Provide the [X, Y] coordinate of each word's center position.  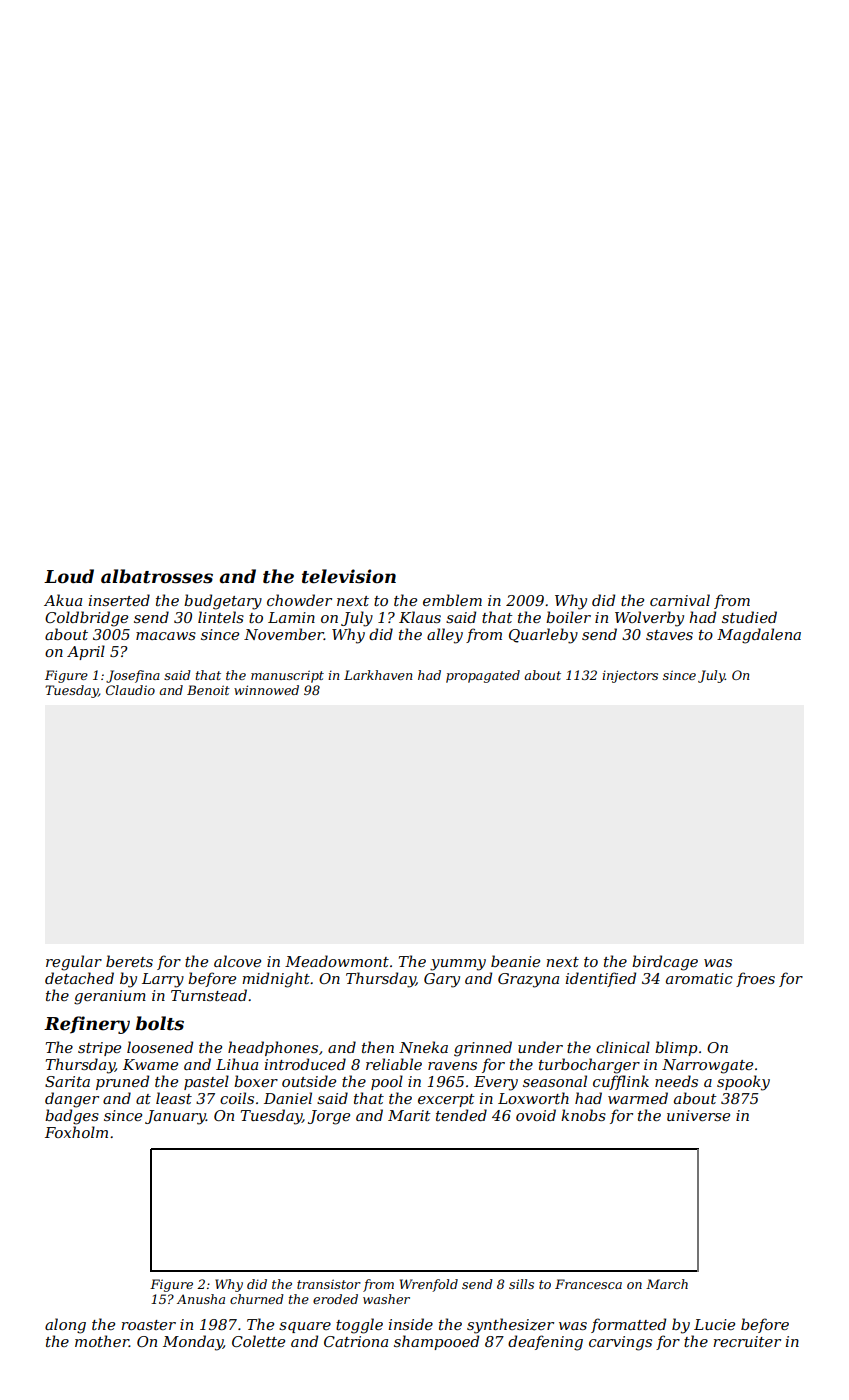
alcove [237, 961]
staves [669, 635]
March [667, 1284]
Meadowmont [337, 961]
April [86, 652]
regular [74, 963]
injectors [630, 676]
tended [461, 1115]
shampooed [436, 1342]
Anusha [201, 1299]
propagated [483, 676]
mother [102, 1341]
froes [755, 979]
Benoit [208, 690]
